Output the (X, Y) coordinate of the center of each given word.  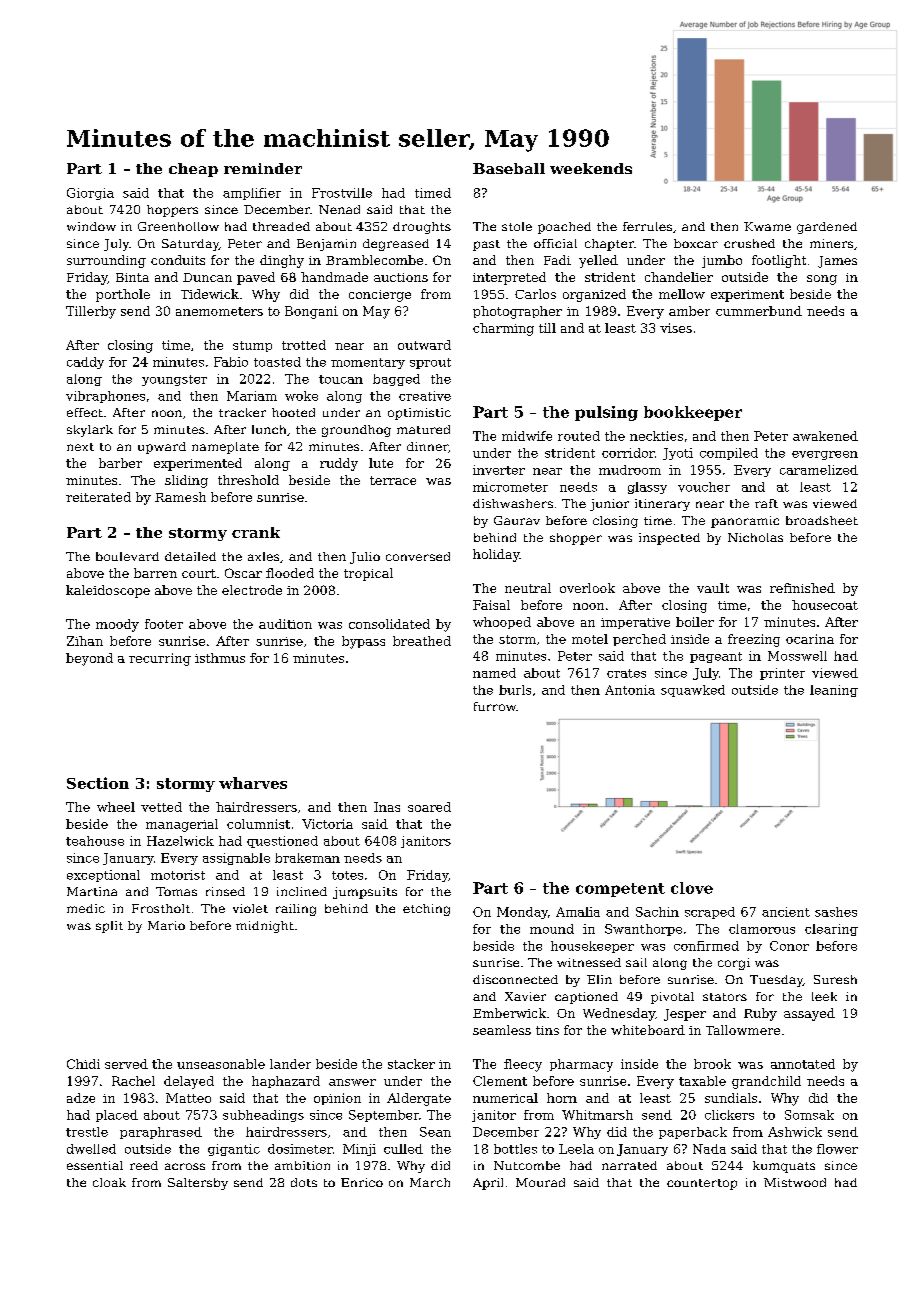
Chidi (83, 1064)
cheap (193, 170)
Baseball (509, 168)
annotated (803, 1064)
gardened (827, 228)
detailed (190, 556)
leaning (834, 691)
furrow (495, 706)
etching (426, 910)
